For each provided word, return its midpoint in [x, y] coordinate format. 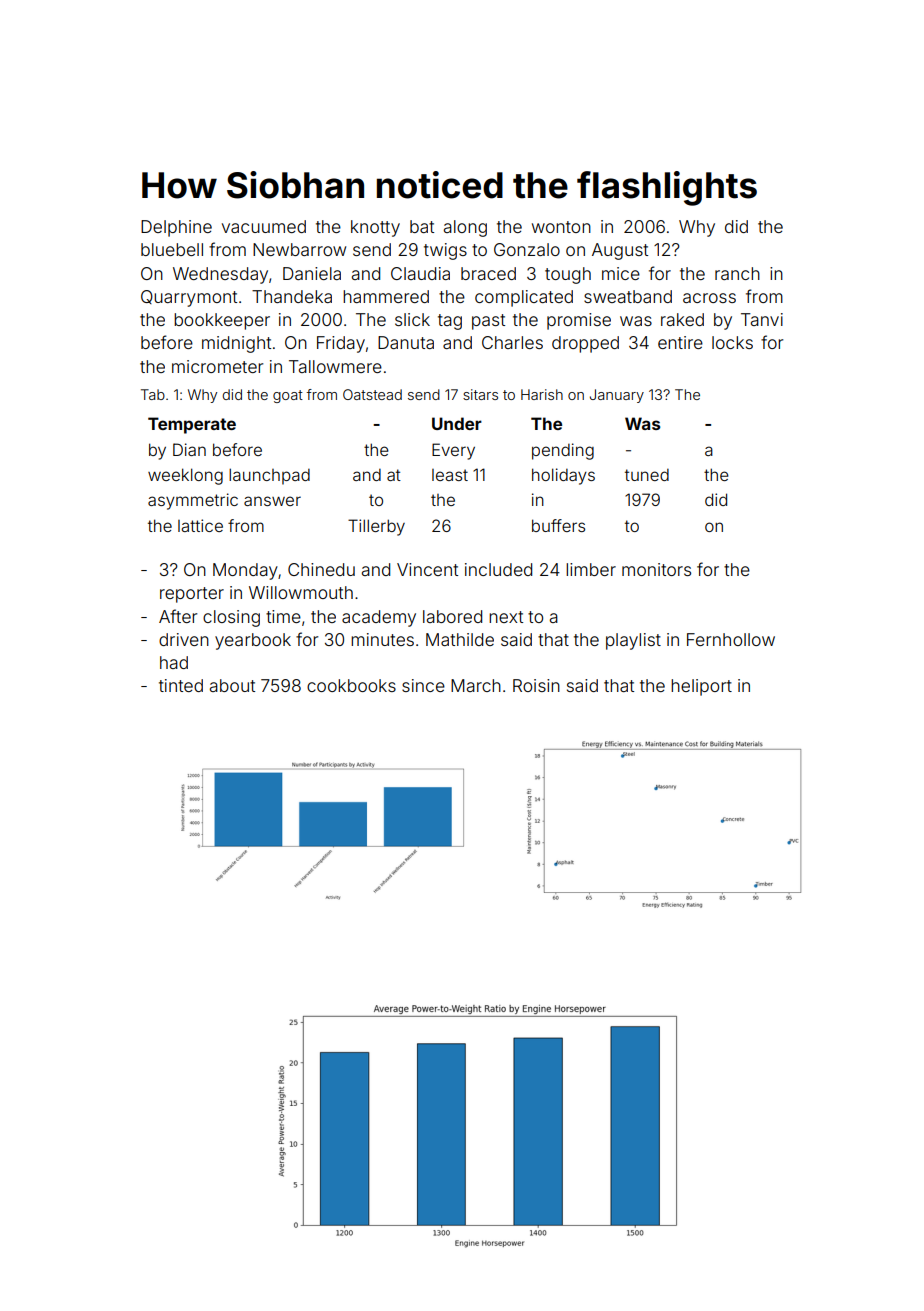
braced [488, 273]
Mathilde [460, 639]
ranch [737, 273]
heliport [701, 687]
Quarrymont [189, 298]
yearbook [253, 641]
